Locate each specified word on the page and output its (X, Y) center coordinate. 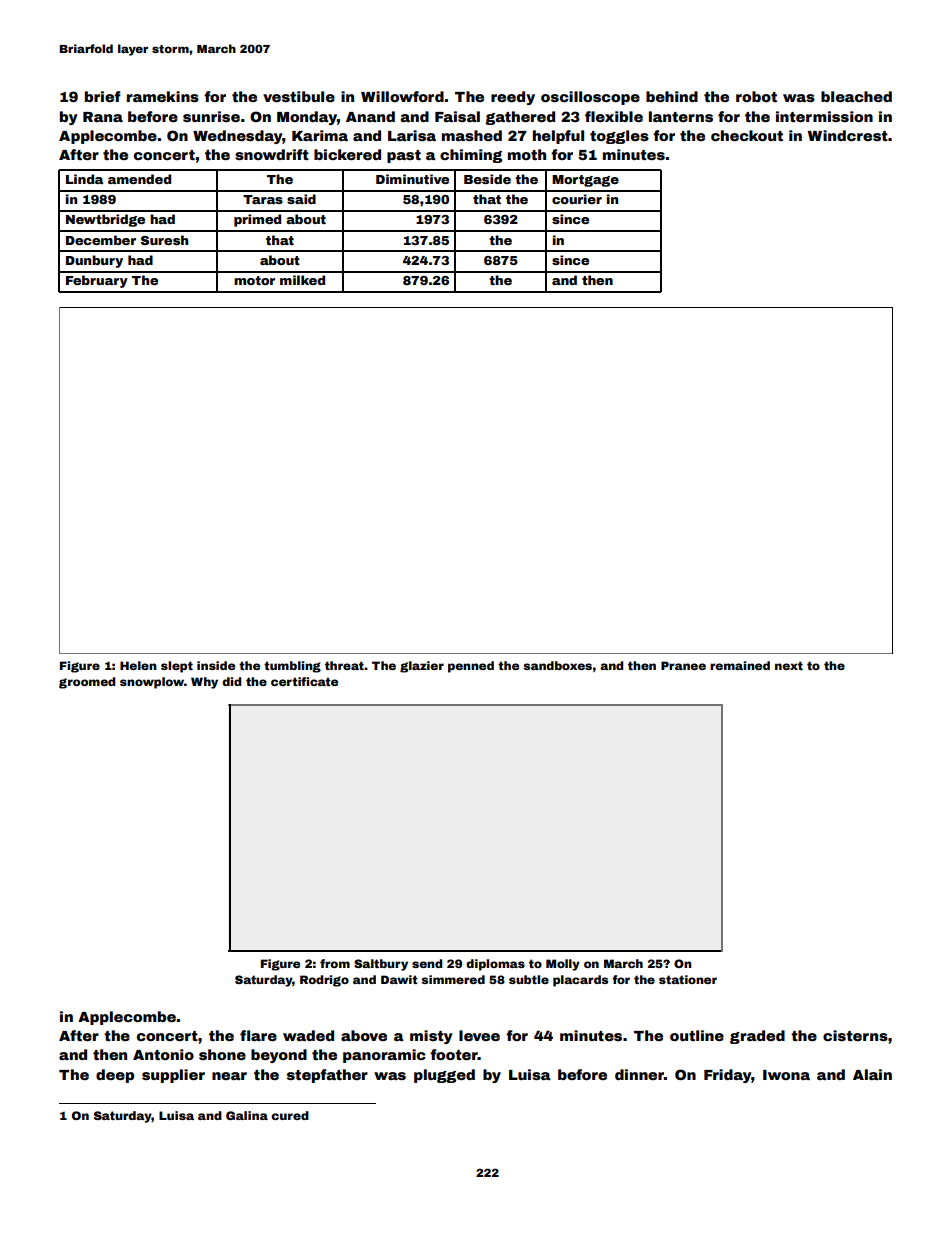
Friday (728, 1076)
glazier (422, 667)
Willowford (402, 96)
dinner (639, 1074)
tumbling (292, 667)
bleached (856, 96)
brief (103, 96)
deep (115, 1076)
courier (577, 199)
